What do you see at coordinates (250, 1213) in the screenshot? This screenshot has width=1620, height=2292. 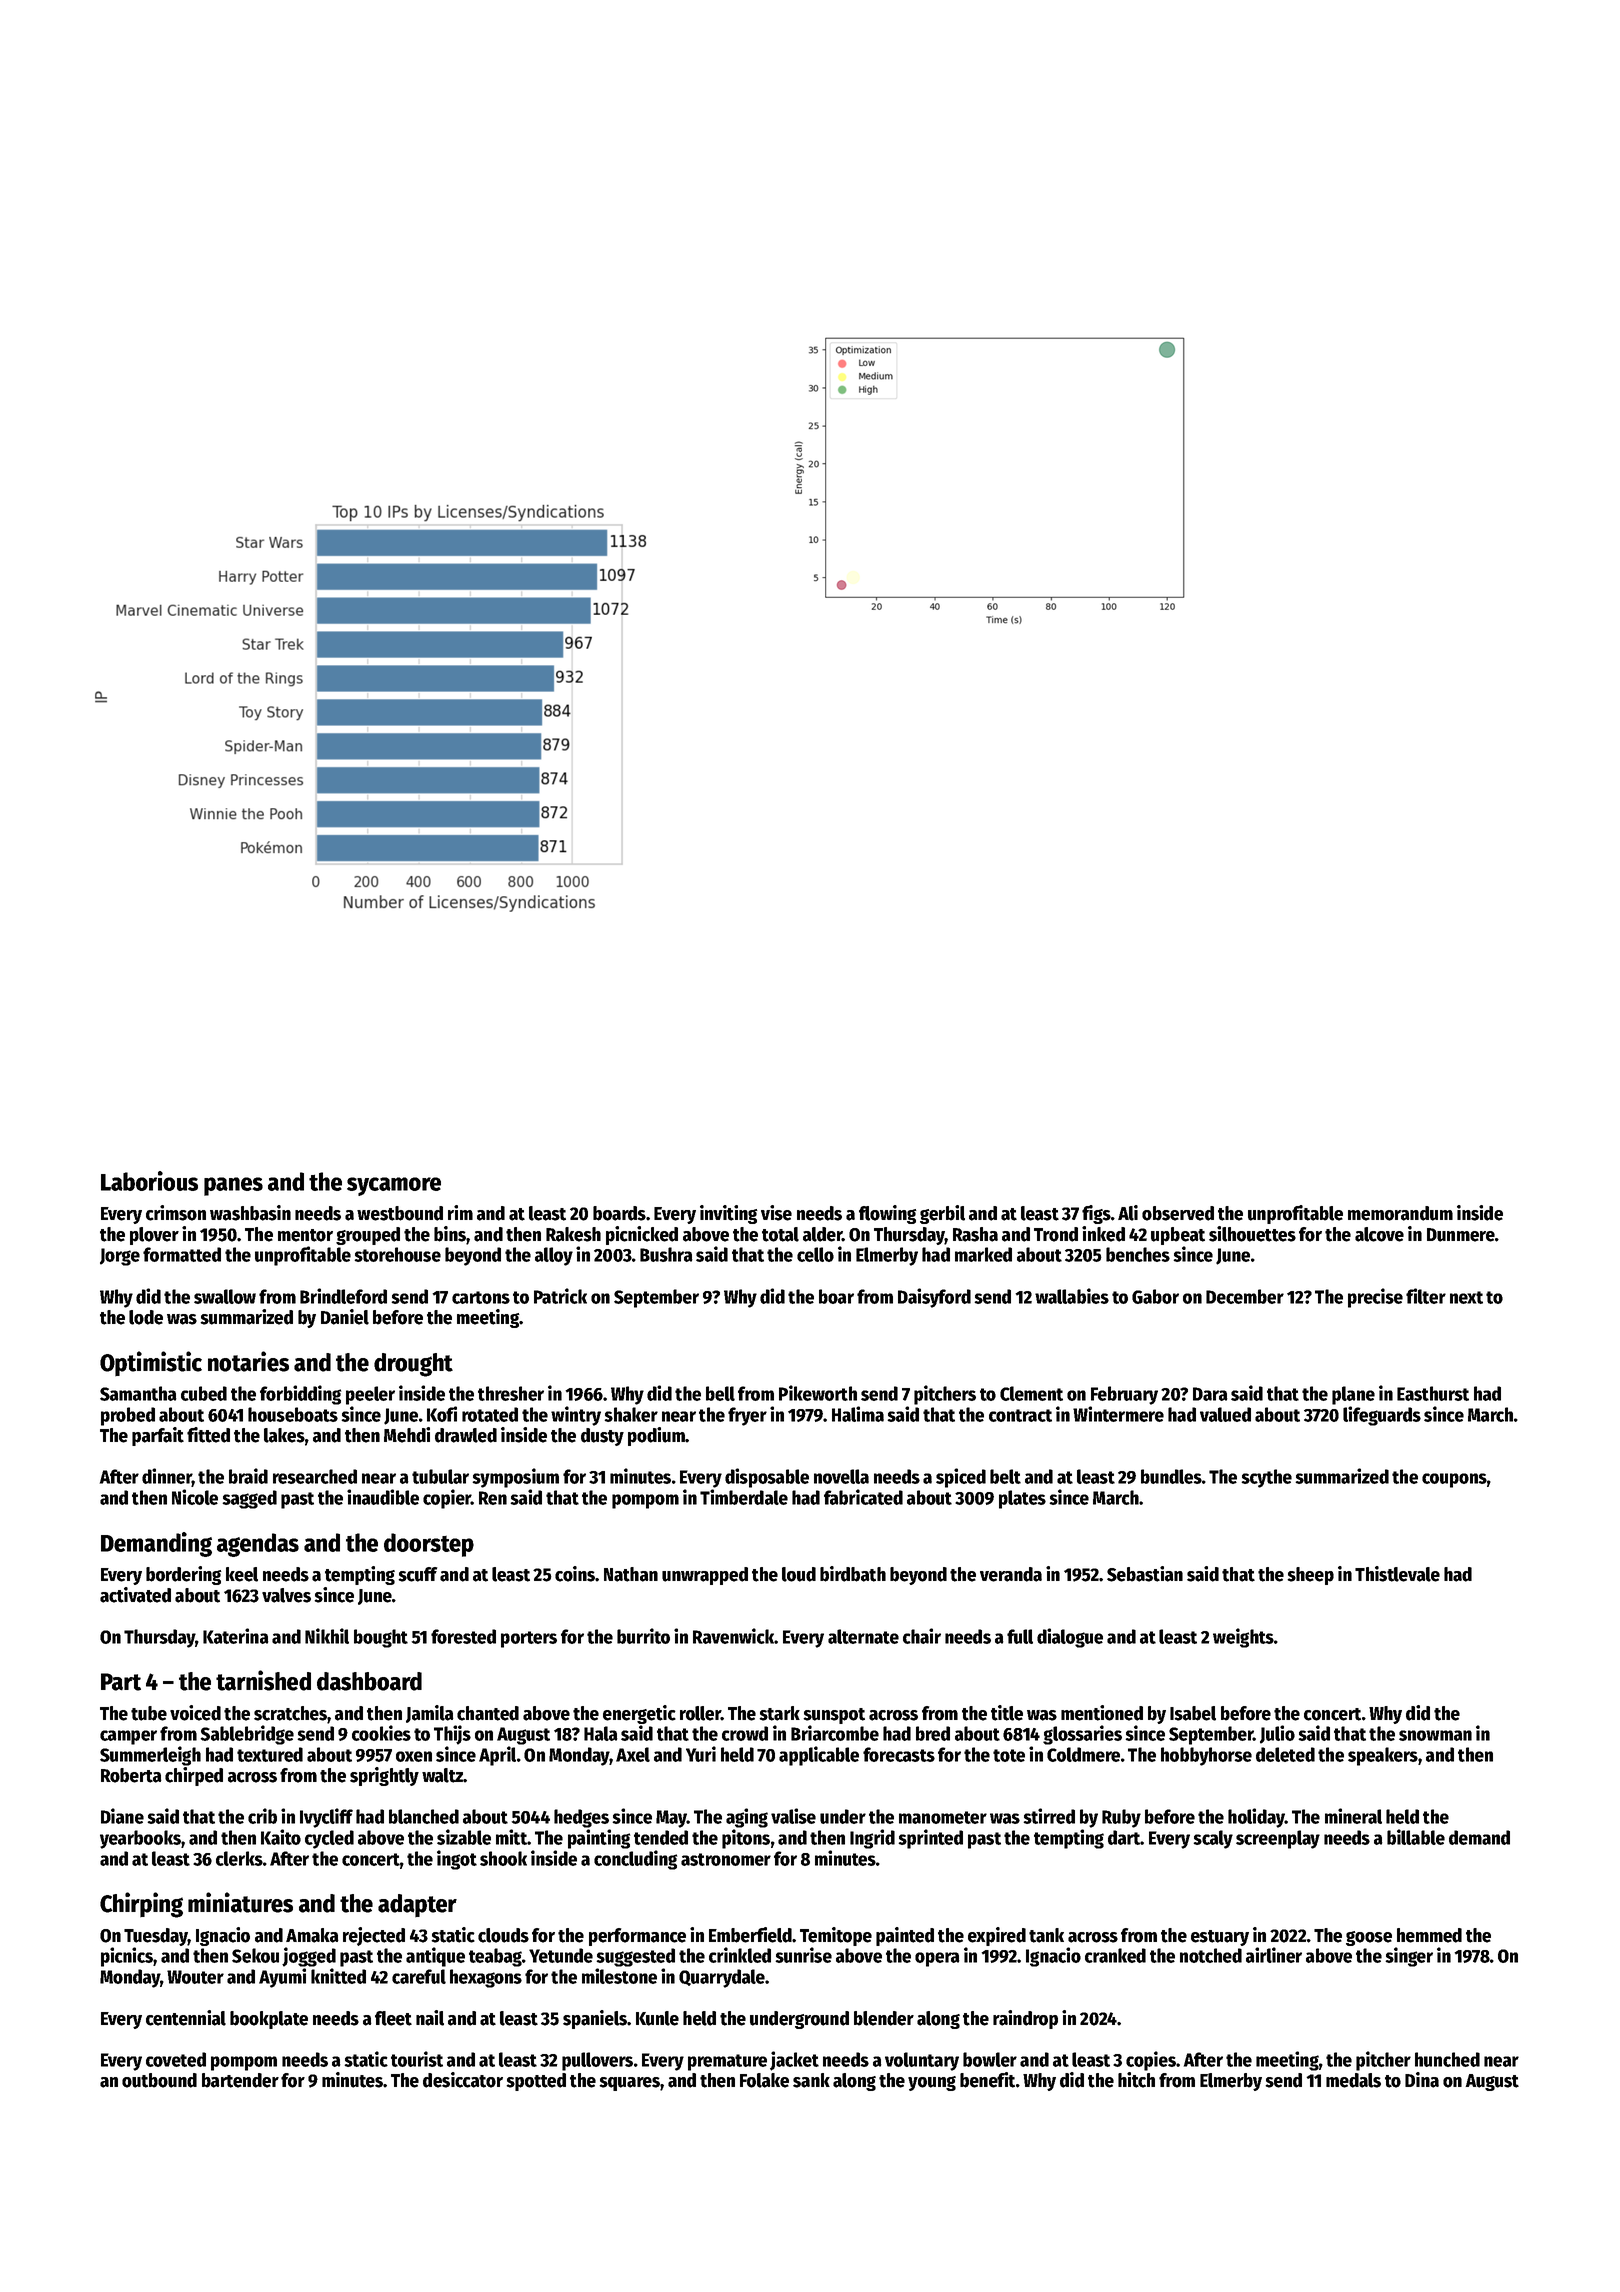 I see `washbasin` at bounding box center [250, 1213].
